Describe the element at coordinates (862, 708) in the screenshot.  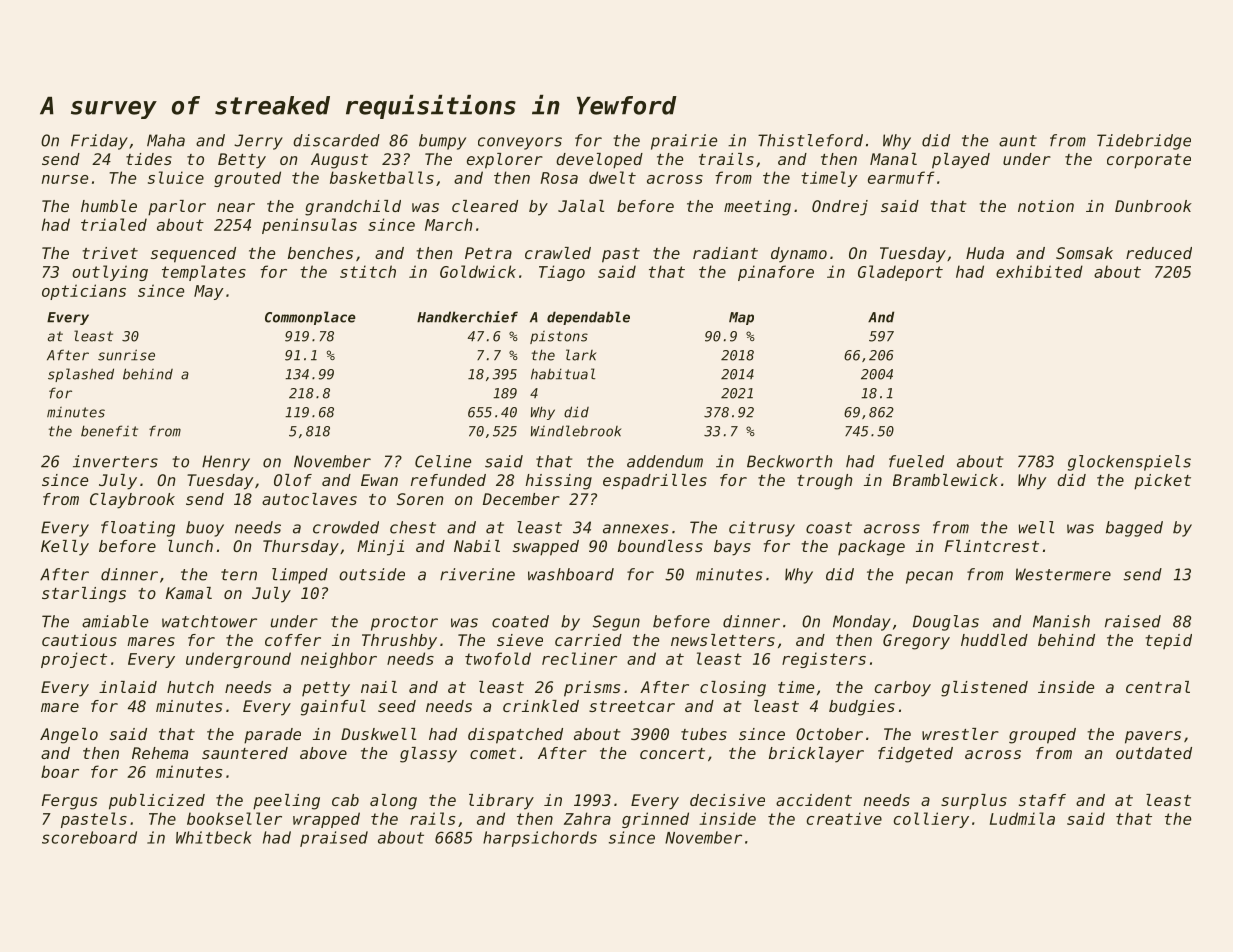
I see `budgies` at that location.
